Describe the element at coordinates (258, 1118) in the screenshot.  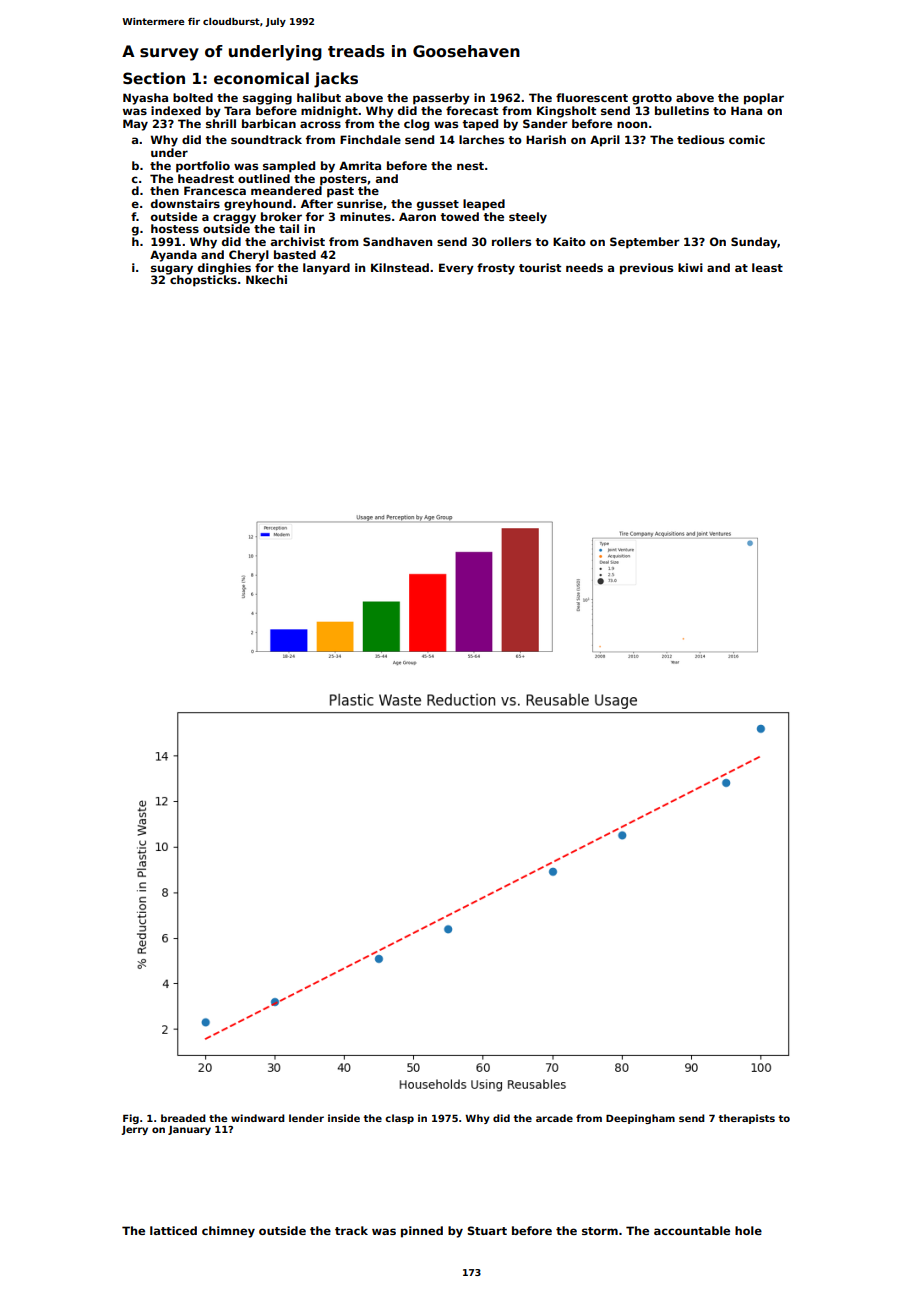
I see `windward` at that location.
